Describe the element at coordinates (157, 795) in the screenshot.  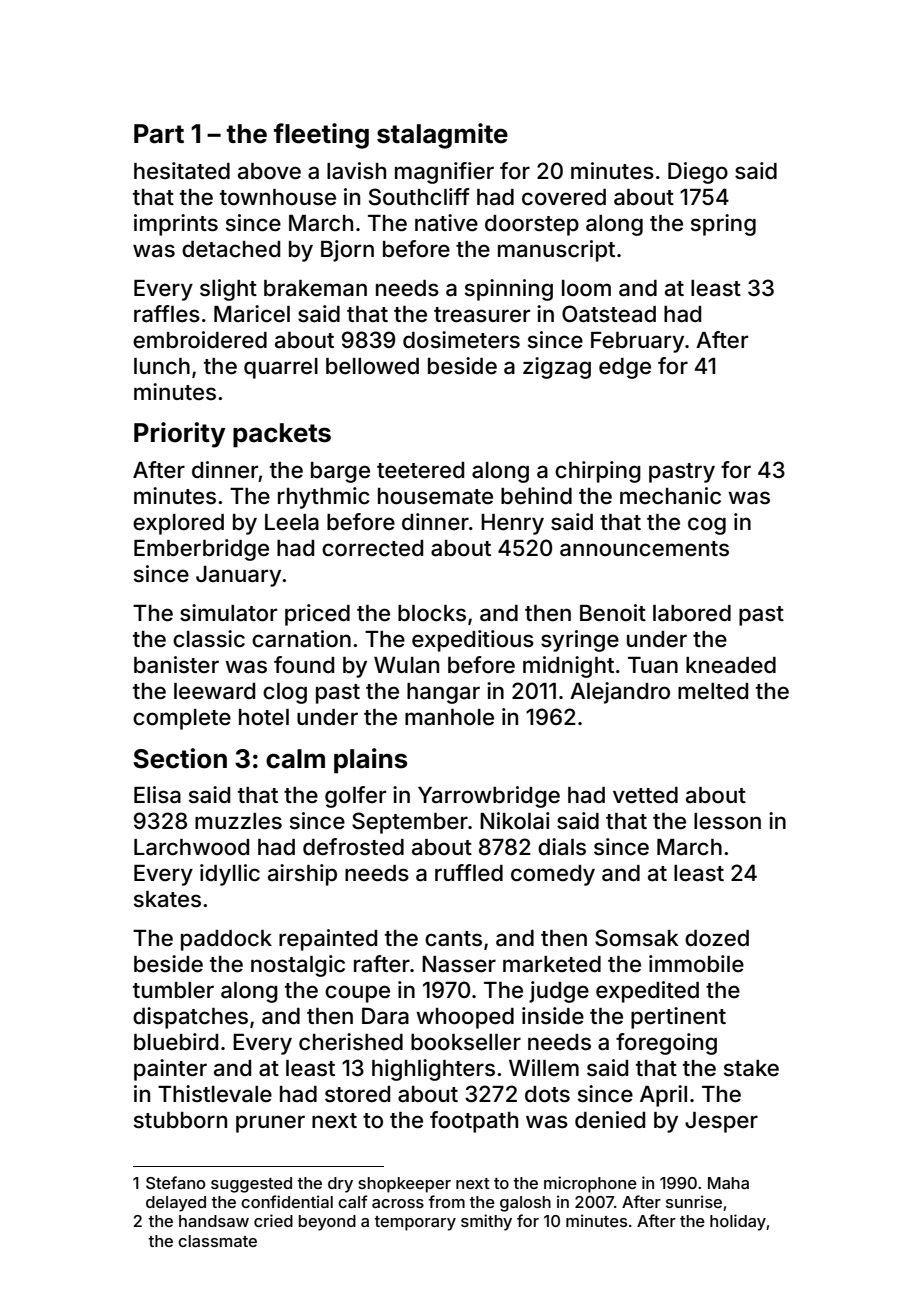
I see `Elisa` at that location.
